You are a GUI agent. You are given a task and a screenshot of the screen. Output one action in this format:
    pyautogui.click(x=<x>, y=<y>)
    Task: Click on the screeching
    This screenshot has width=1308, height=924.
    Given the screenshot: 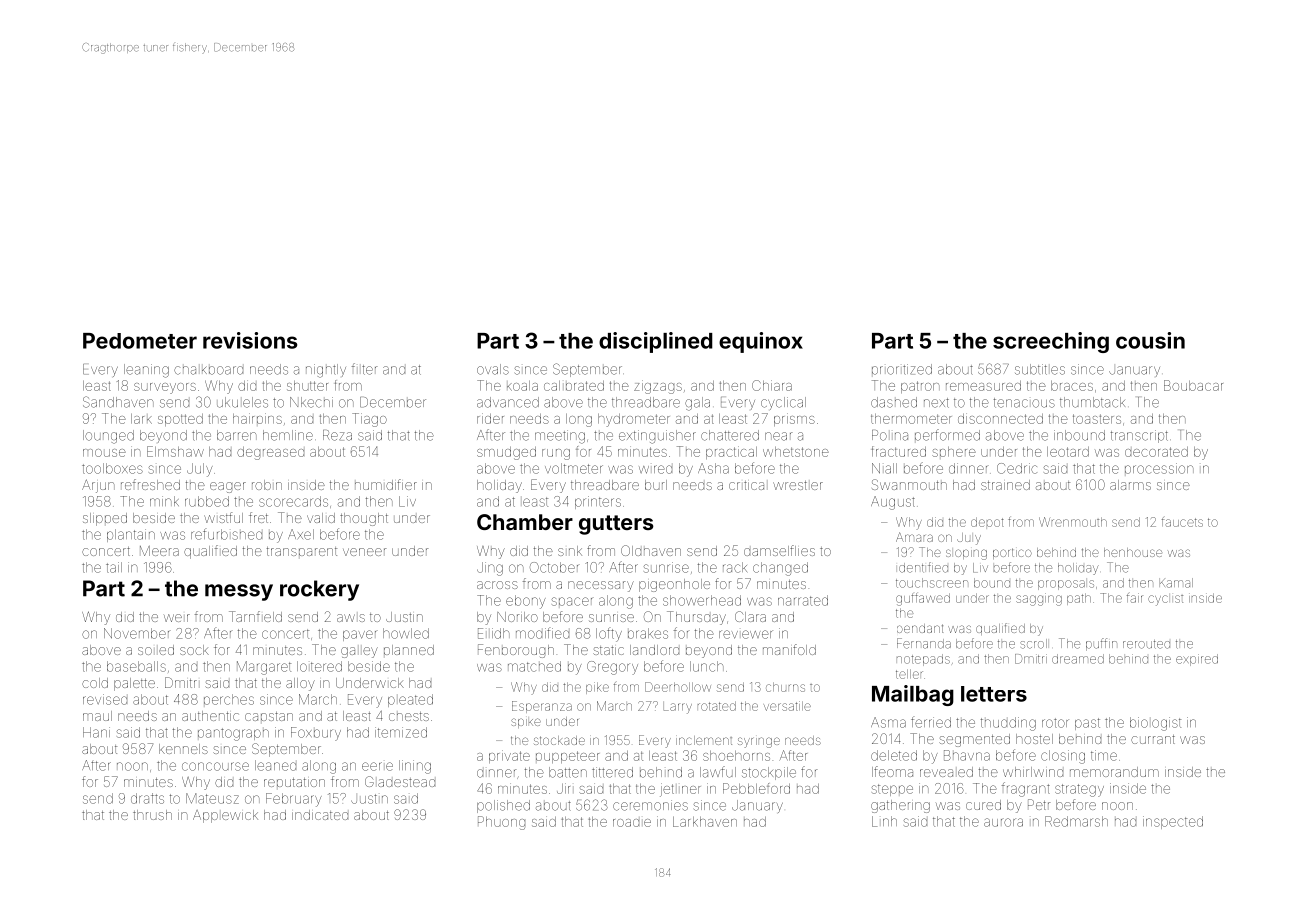 What is the action you would take?
    pyautogui.click(x=1051, y=342)
